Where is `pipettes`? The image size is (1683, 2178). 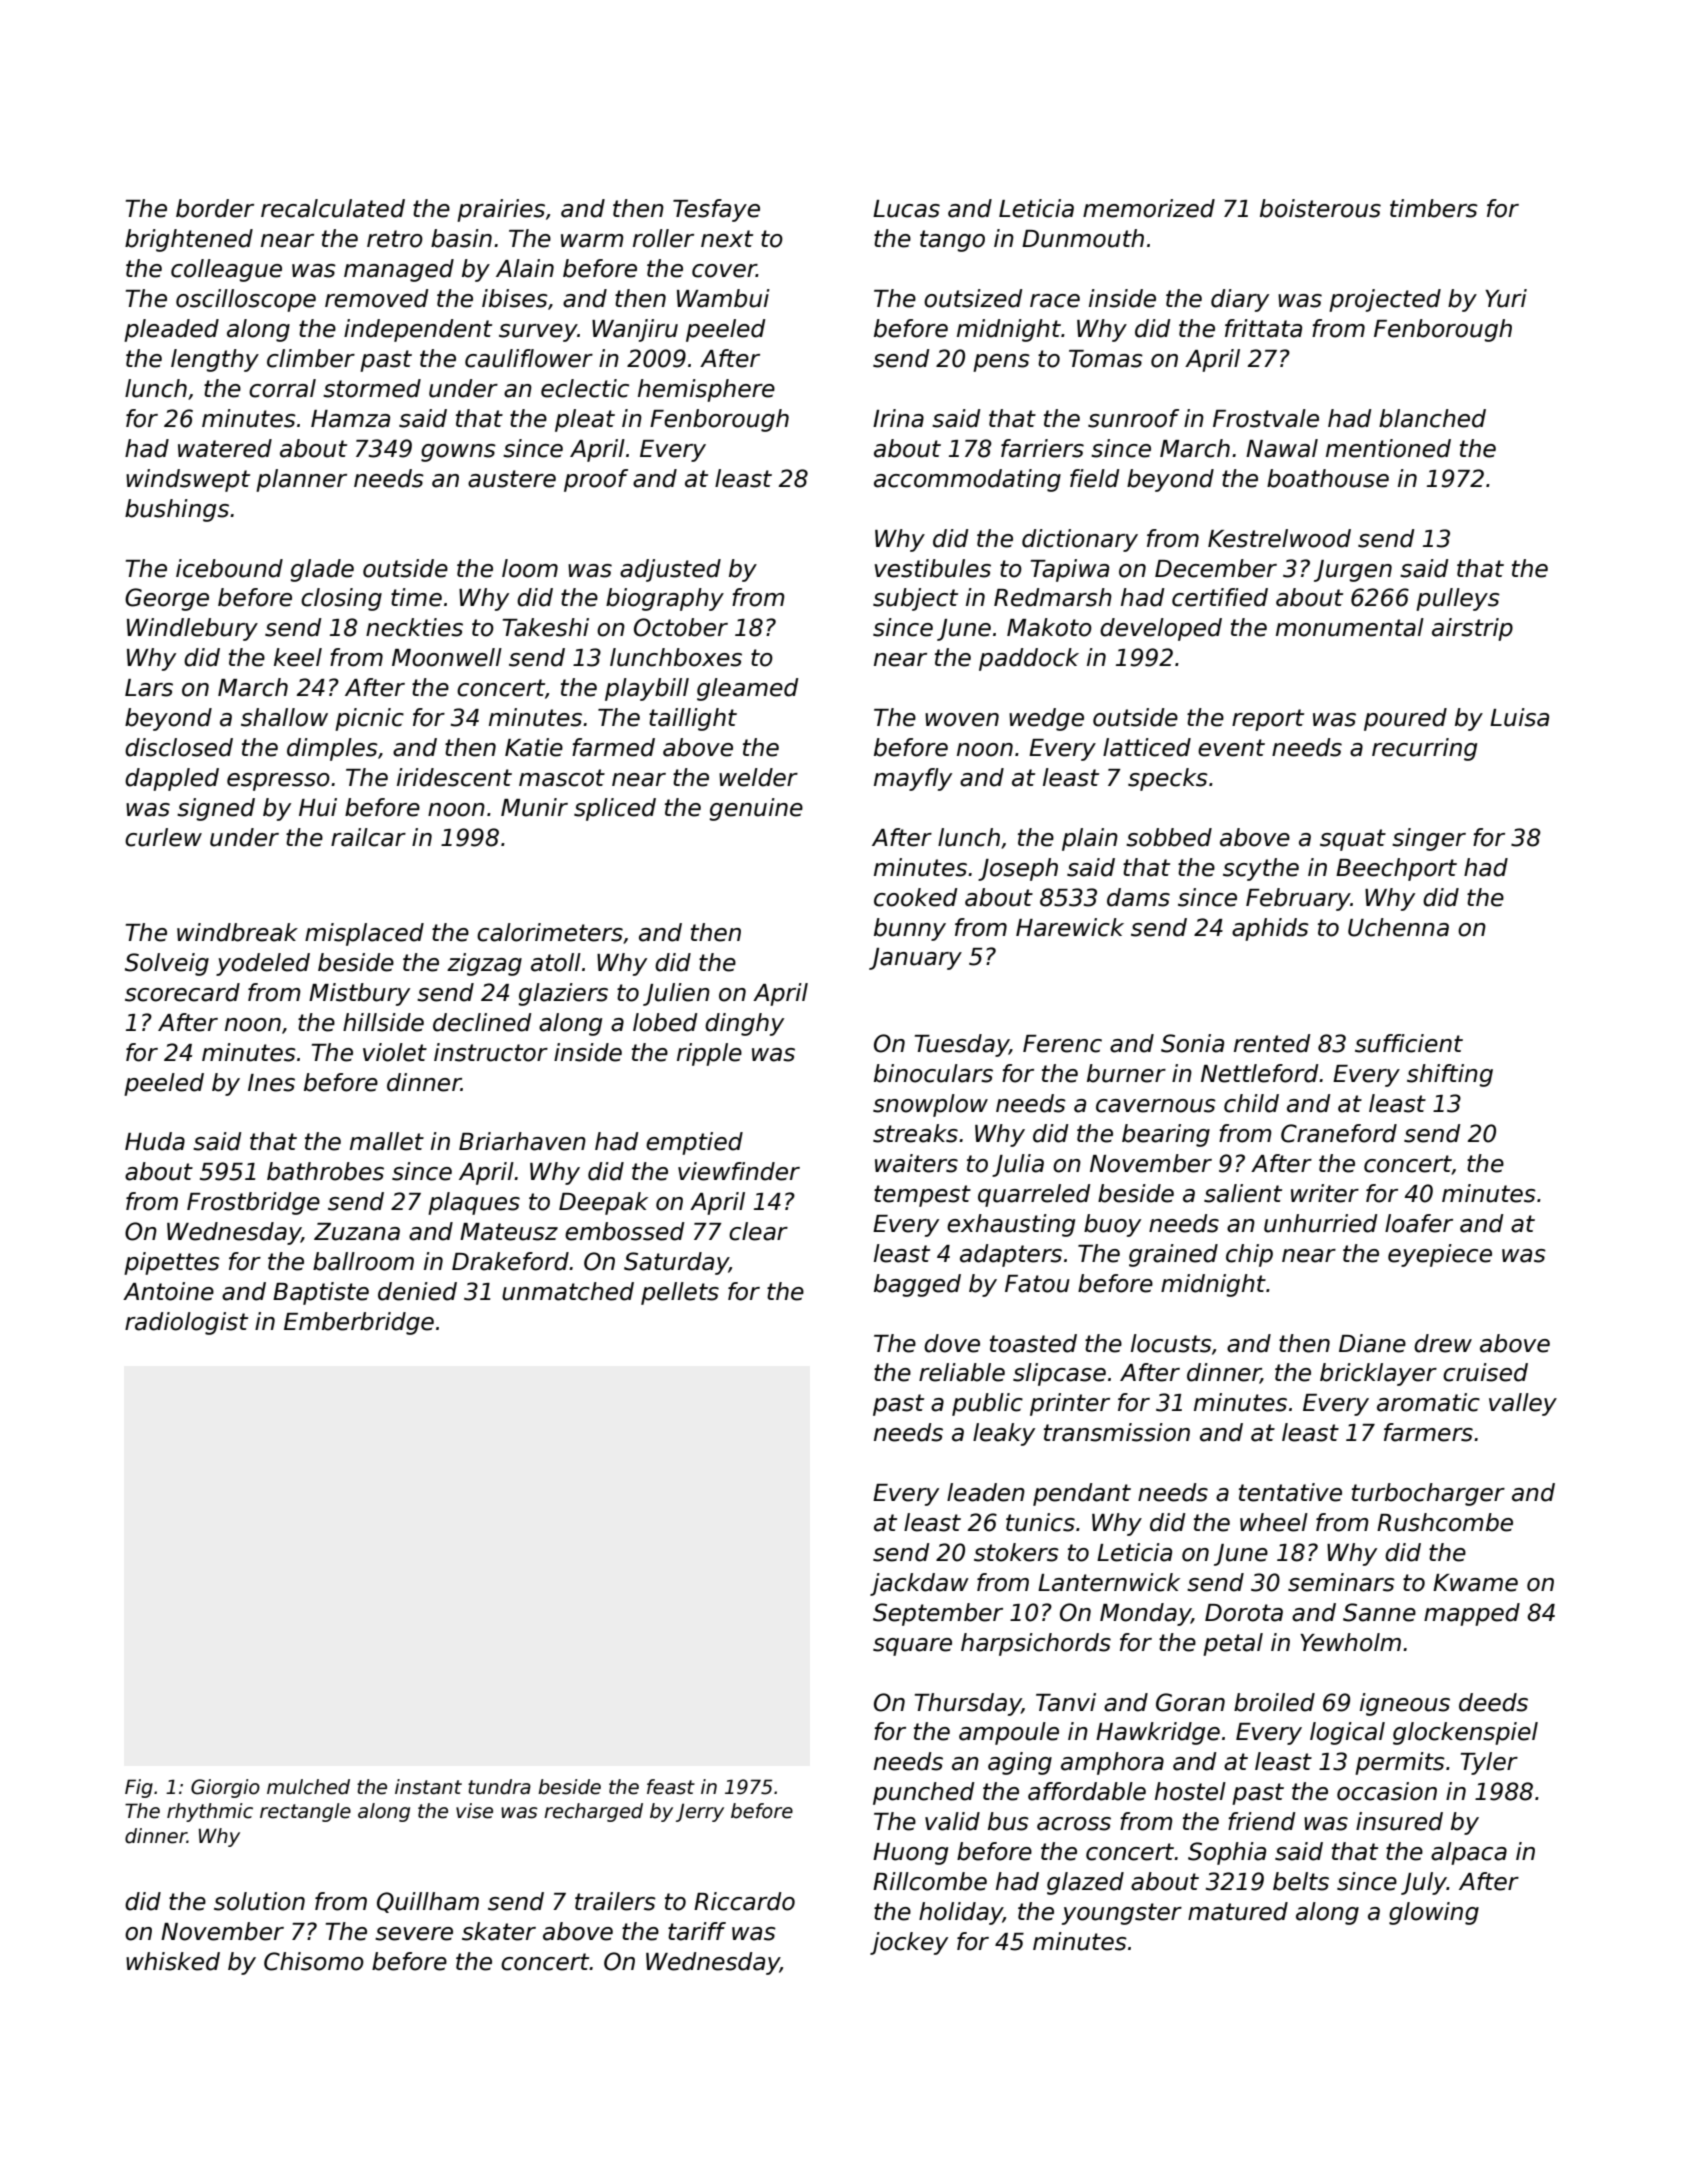 pipettes is located at coordinates (172, 1263).
